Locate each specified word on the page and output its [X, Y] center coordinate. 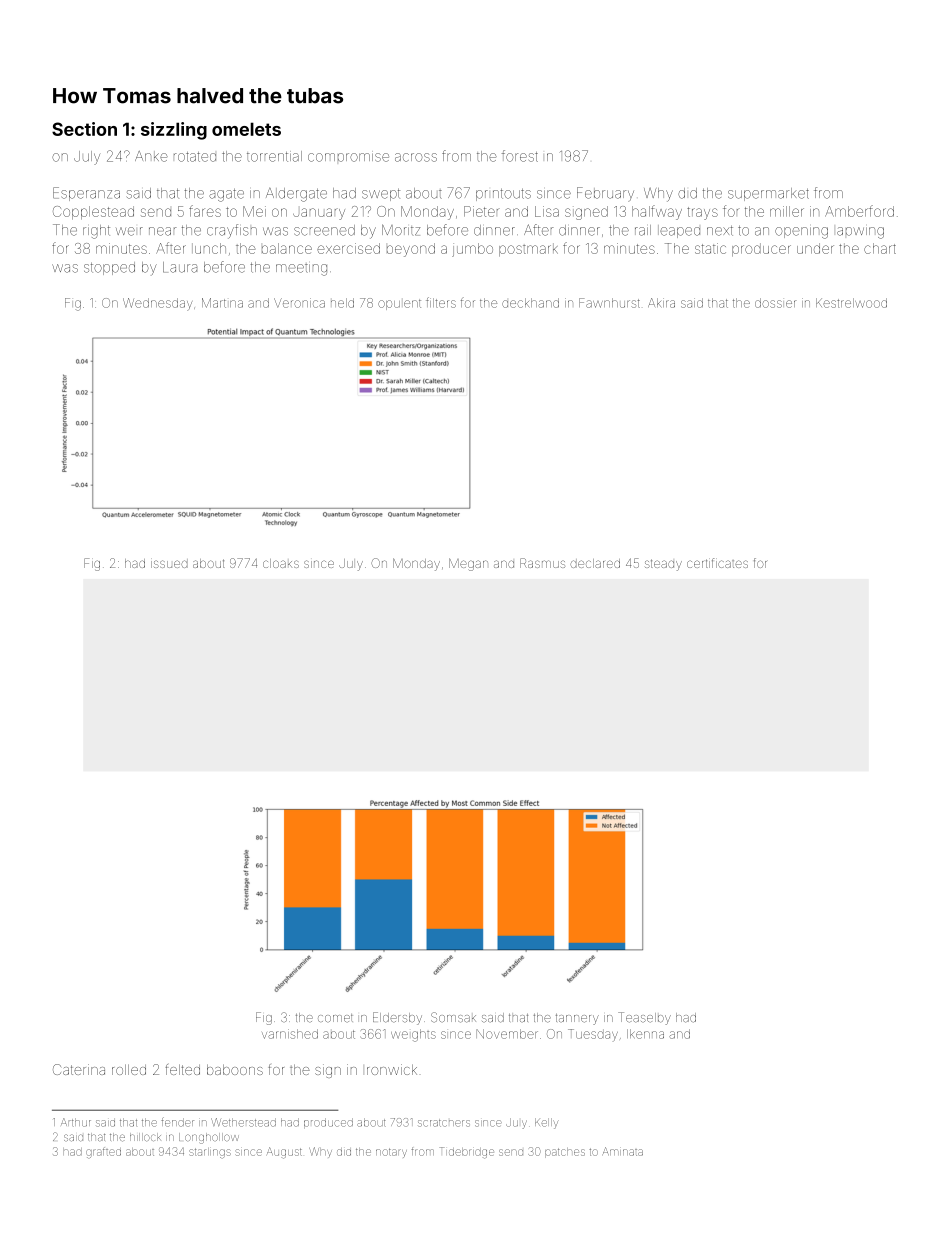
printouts [503, 195]
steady [663, 565]
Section [84, 129]
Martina [222, 303]
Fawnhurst [609, 303]
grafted [103, 1152]
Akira [661, 303]
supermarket [768, 194]
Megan [468, 564]
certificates [717, 563]
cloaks [281, 563]
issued [169, 563]
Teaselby [644, 1018]
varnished [290, 1034]
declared [595, 563]
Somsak [453, 1017]
